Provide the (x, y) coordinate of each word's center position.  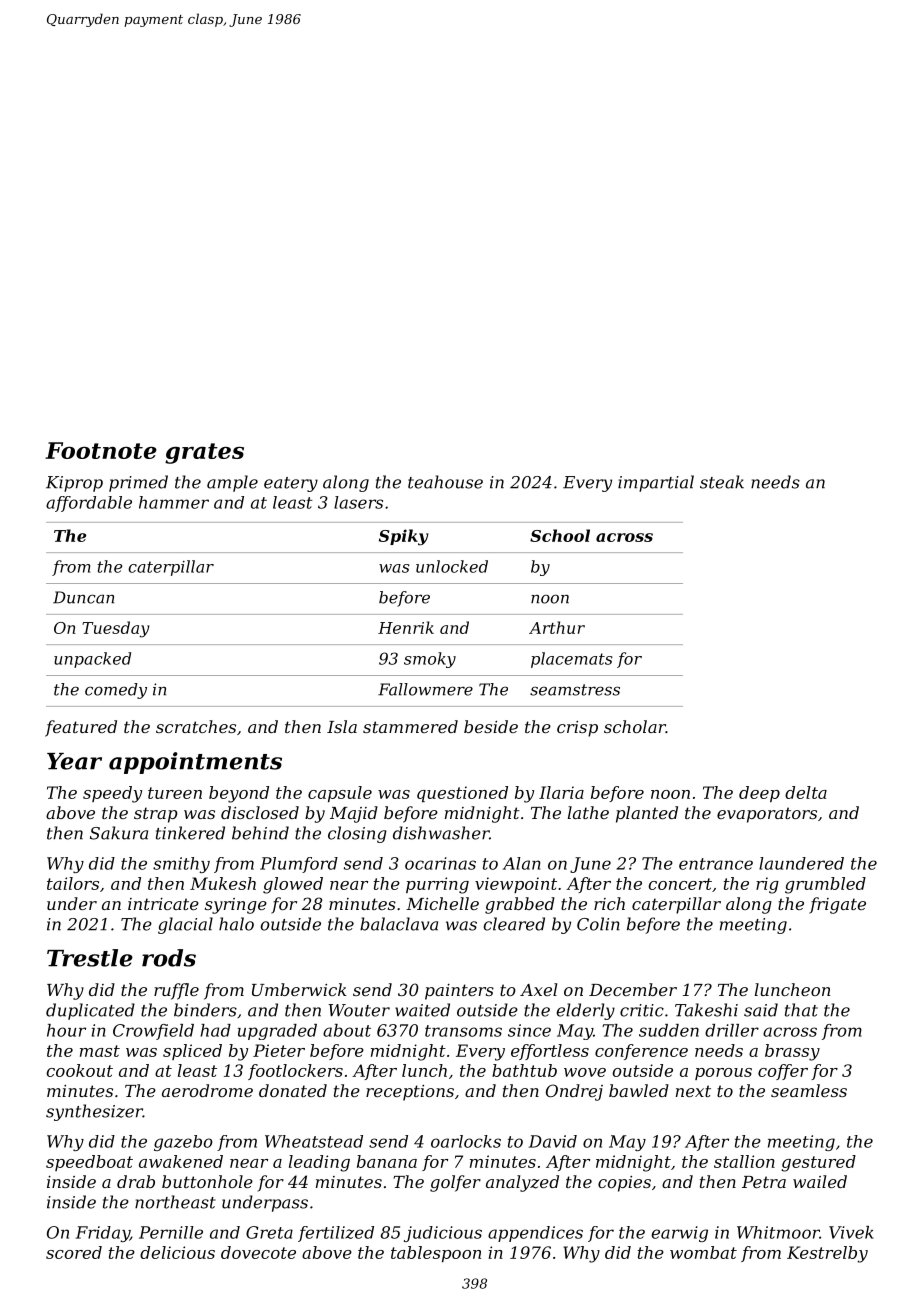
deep (759, 794)
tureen (175, 793)
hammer (174, 502)
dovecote (258, 1252)
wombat (703, 1252)
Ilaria (561, 792)
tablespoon (436, 1254)
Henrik (406, 627)
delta (806, 792)
